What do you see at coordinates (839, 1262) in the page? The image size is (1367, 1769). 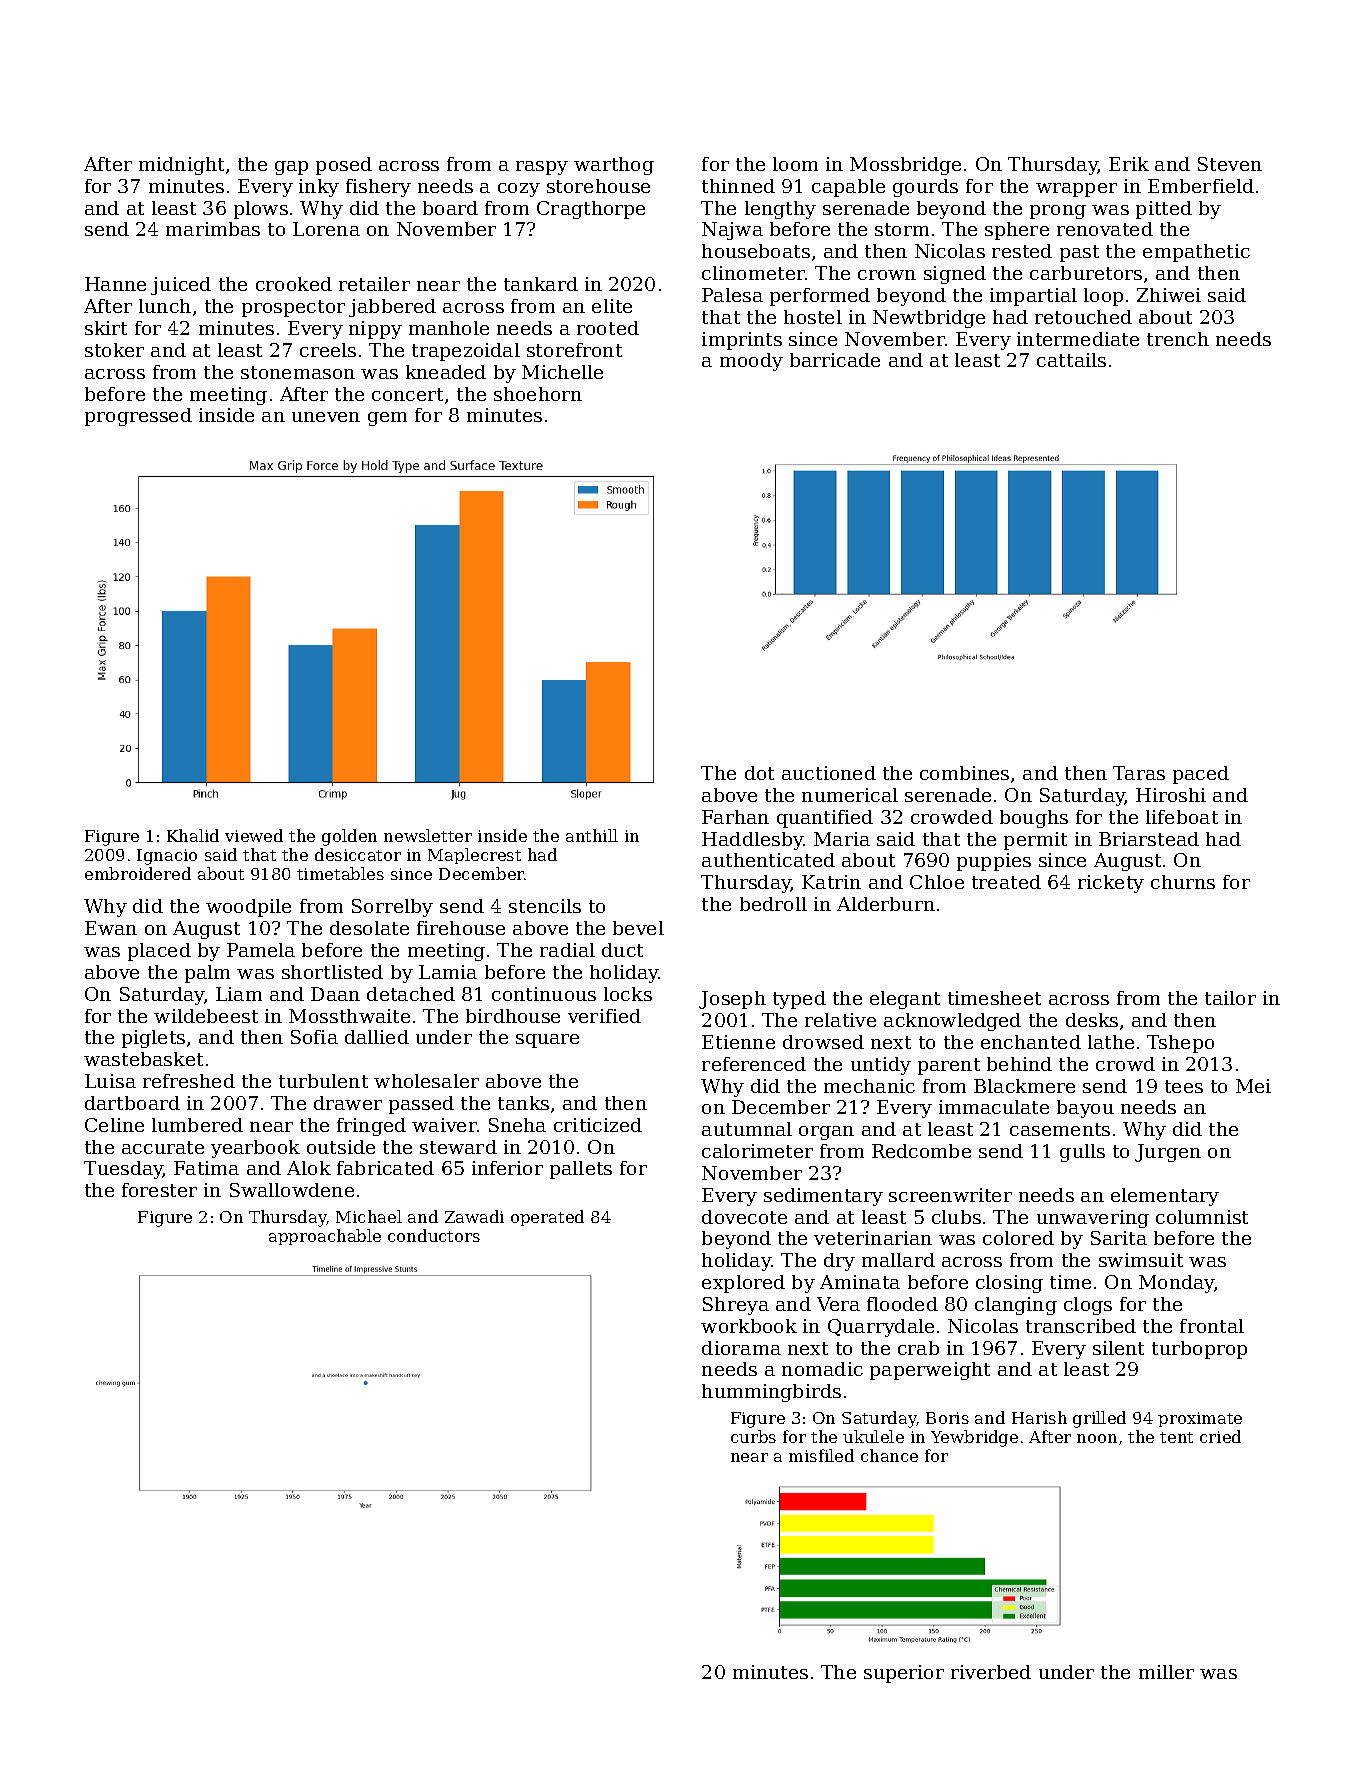 I see `dry` at bounding box center [839, 1262].
